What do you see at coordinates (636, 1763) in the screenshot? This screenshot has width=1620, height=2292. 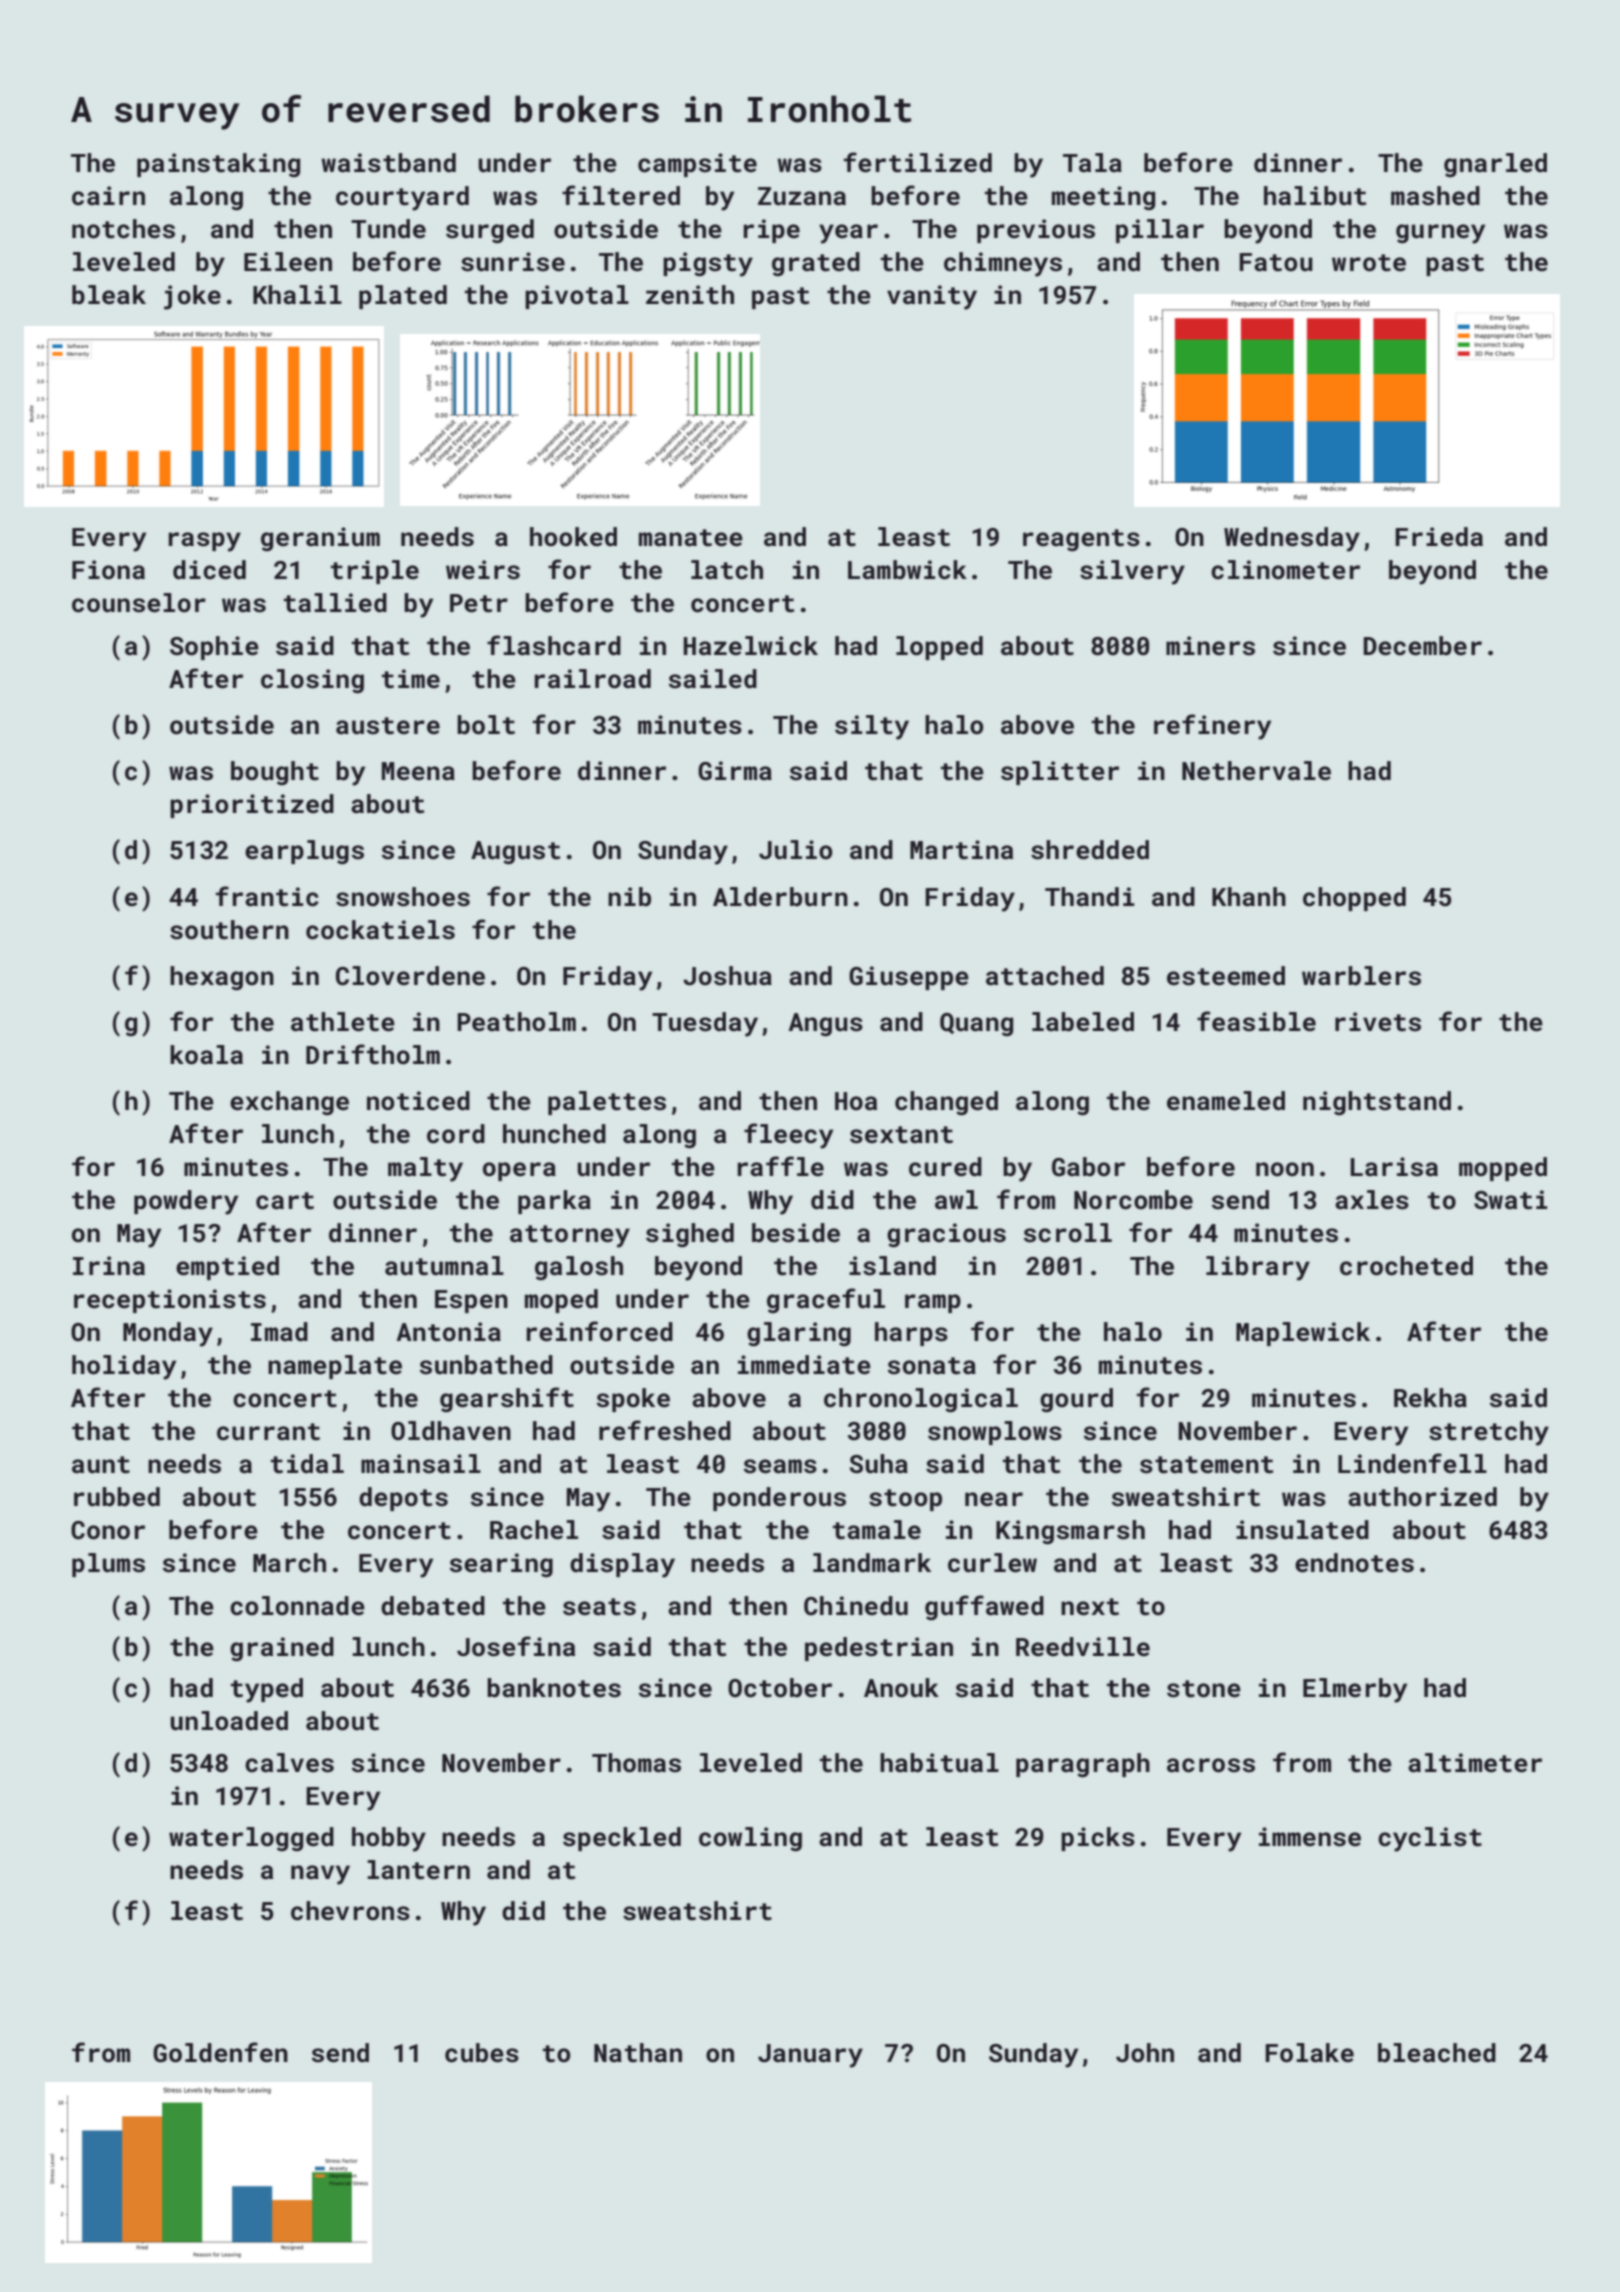 I see `Thomas` at bounding box center [636, 1763].
